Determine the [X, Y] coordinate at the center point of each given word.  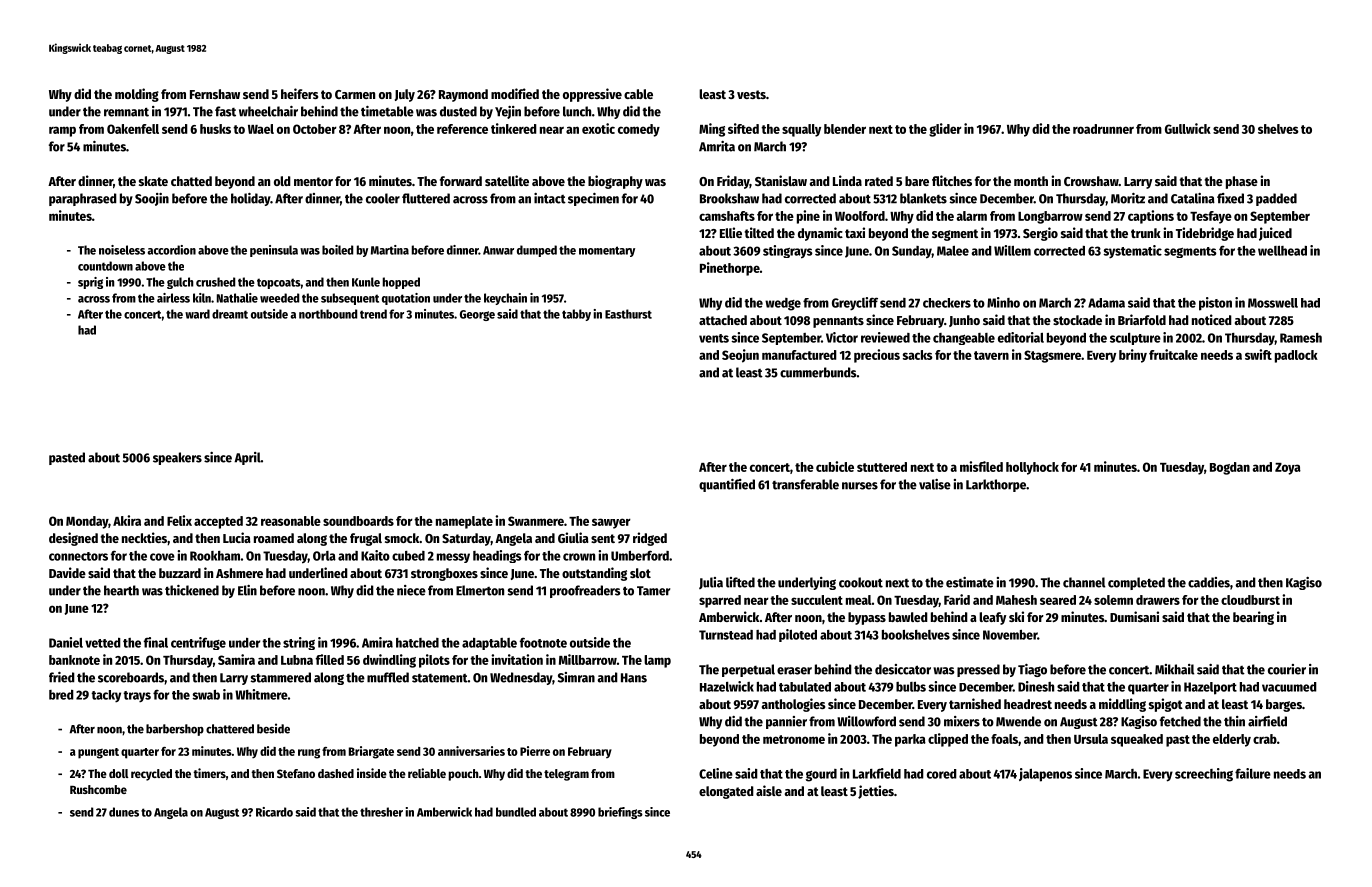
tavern [991, 355]
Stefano [296, 773]
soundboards [358, 521]
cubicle [835, 466]
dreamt [230, 314]
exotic [598, 128]
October [315, 129]
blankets [923, 198]
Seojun [740, 356]
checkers [947, 303]
